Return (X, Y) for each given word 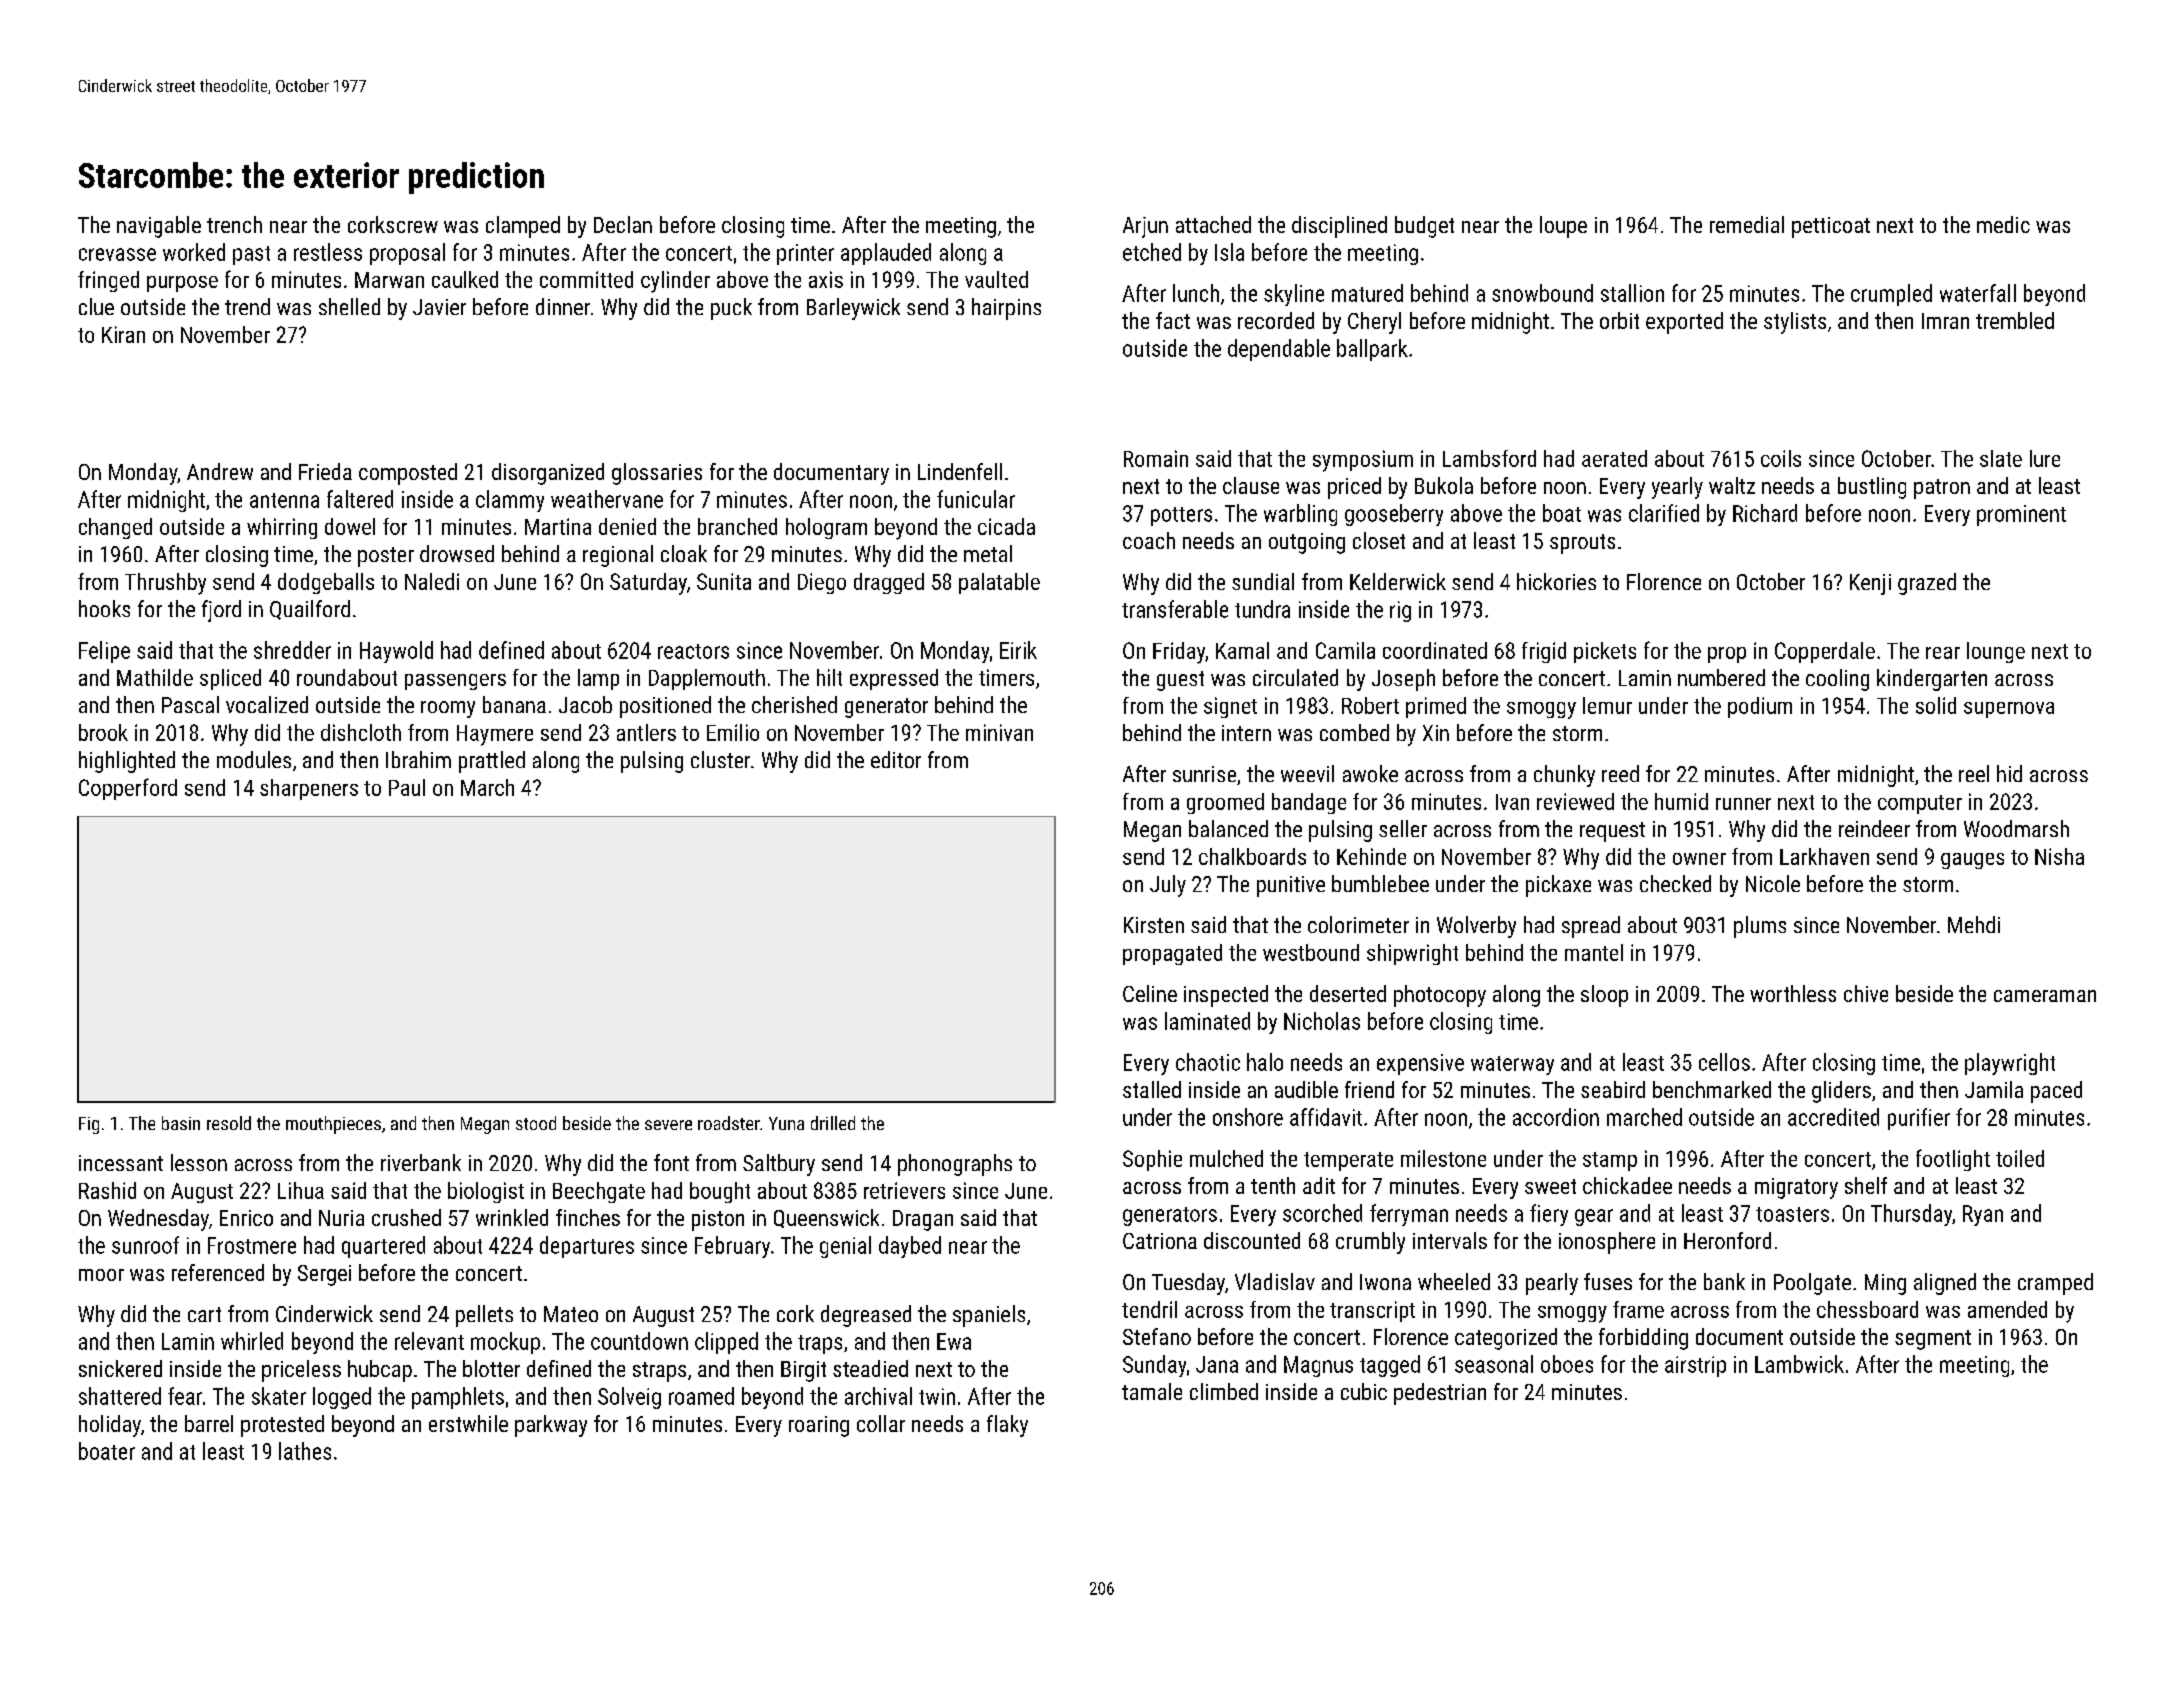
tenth (1273, 1185)
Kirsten (1154, 925)
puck (731, 309)
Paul (407, 787)
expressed (894, 679)
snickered (120, 1368)
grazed (1927, 584)
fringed (108, 281)
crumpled (1891, 295)
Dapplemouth (707, 679)
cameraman (2045, 996)
